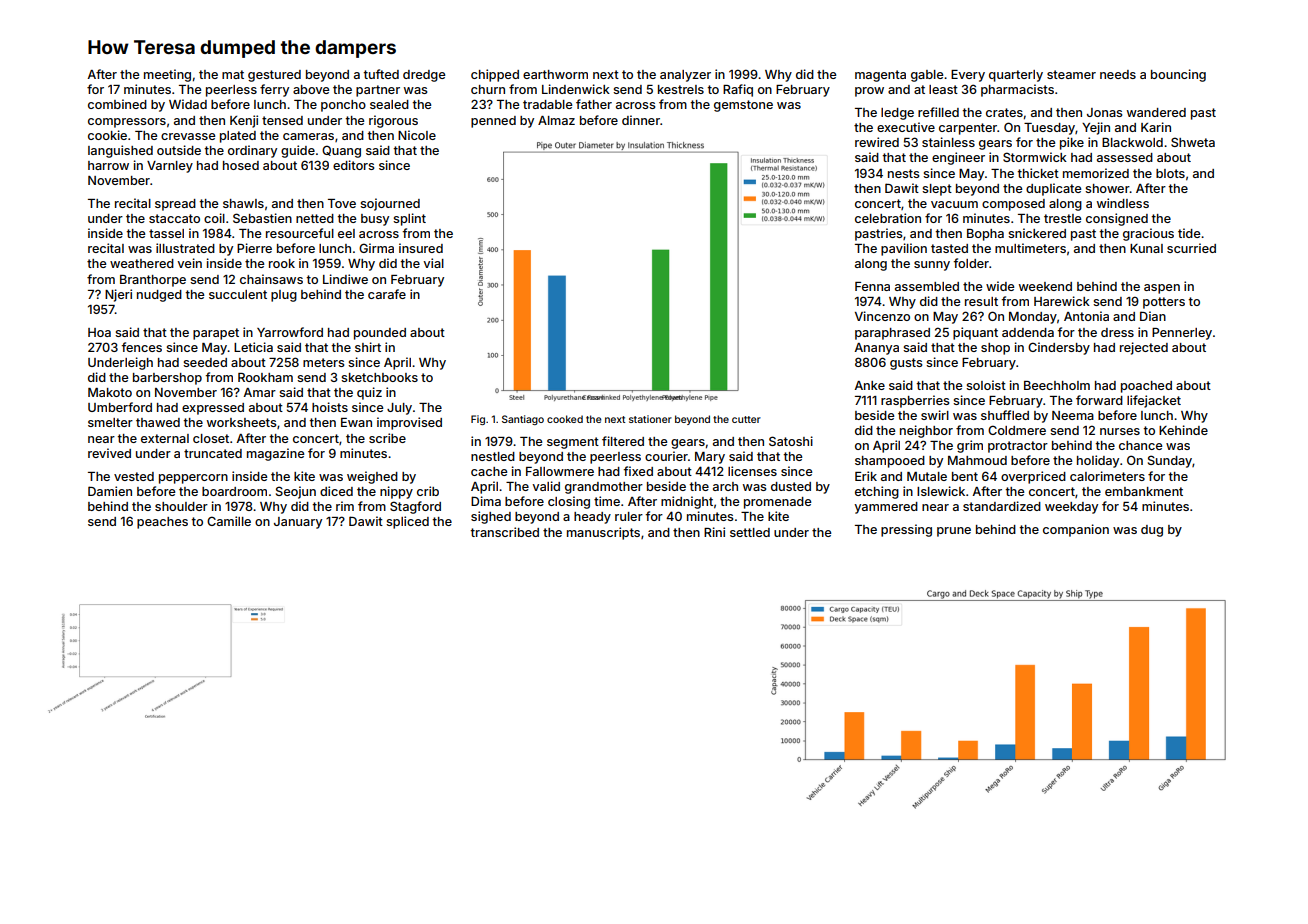  What do you see at coordinates (175, 205) in the screenshot?
I see `spread` at bounding box center [175, 205].
